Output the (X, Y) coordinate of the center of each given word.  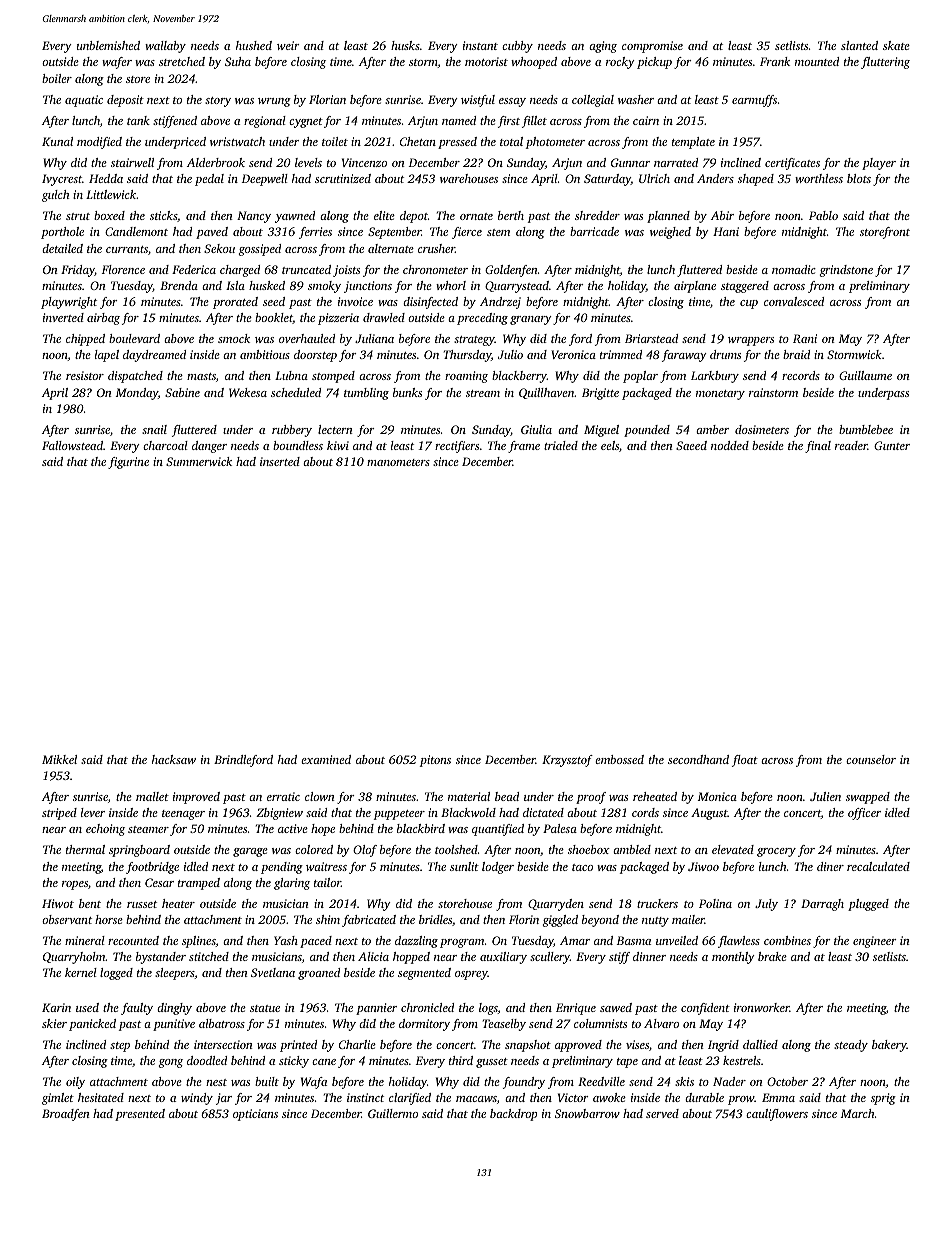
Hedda (106, 178)
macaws (476, 1099)
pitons (435, 761)
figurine (128, 463)
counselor (871, 759)
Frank (775, 61)
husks (405, 45)
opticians (255, 1115)
